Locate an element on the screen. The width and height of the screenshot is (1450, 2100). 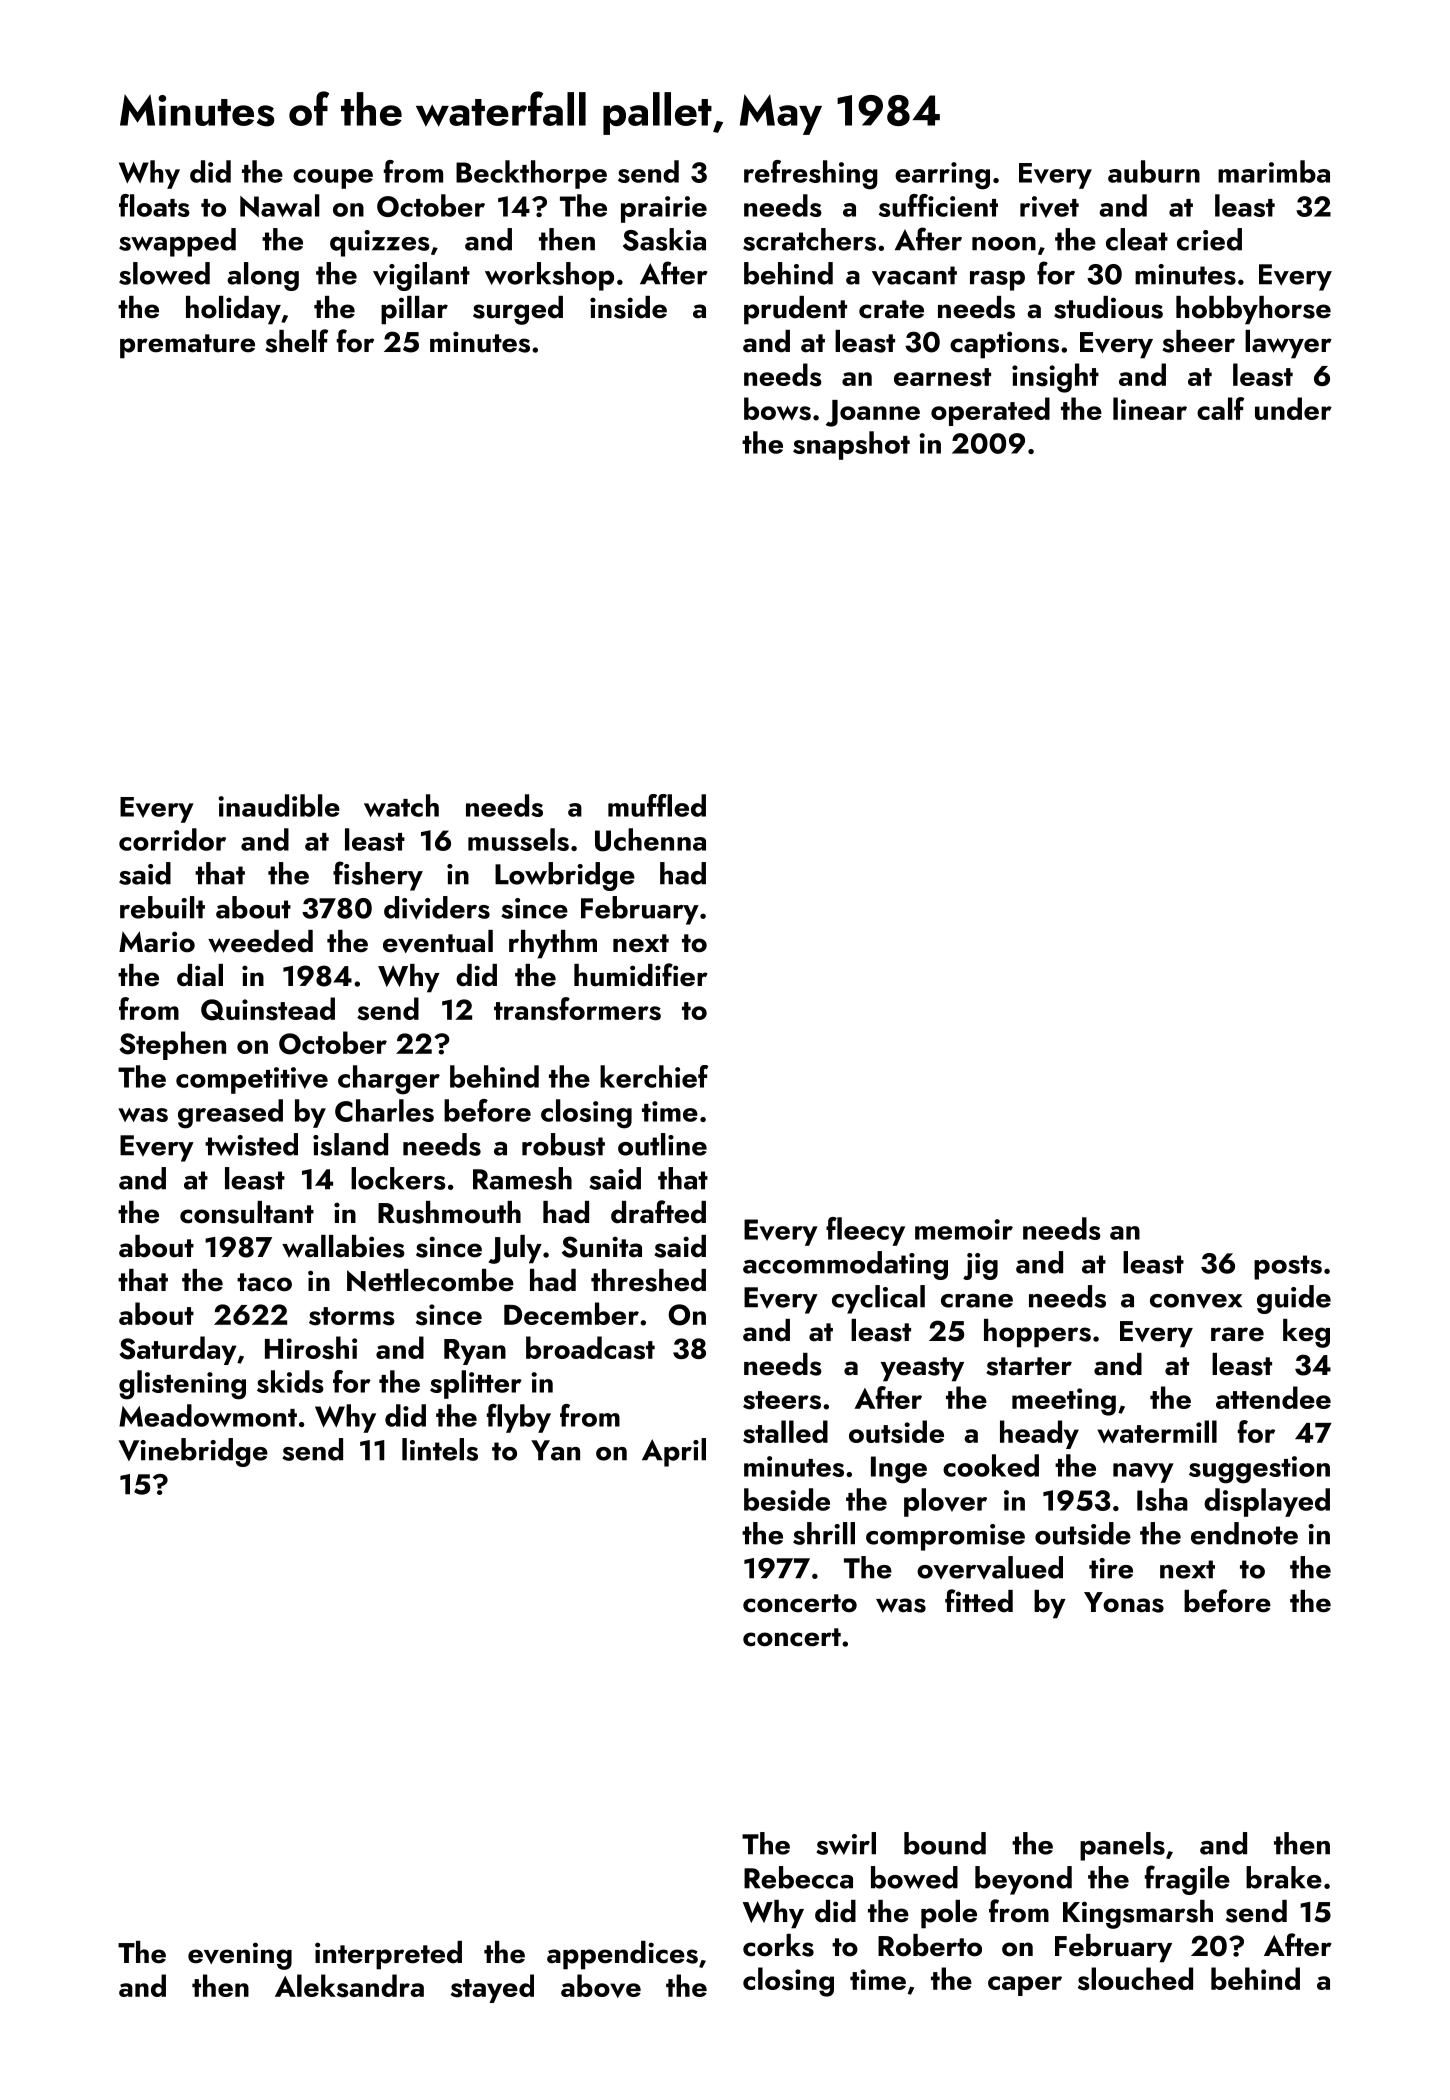
accommodating is located at coordinates (845, 1265).
